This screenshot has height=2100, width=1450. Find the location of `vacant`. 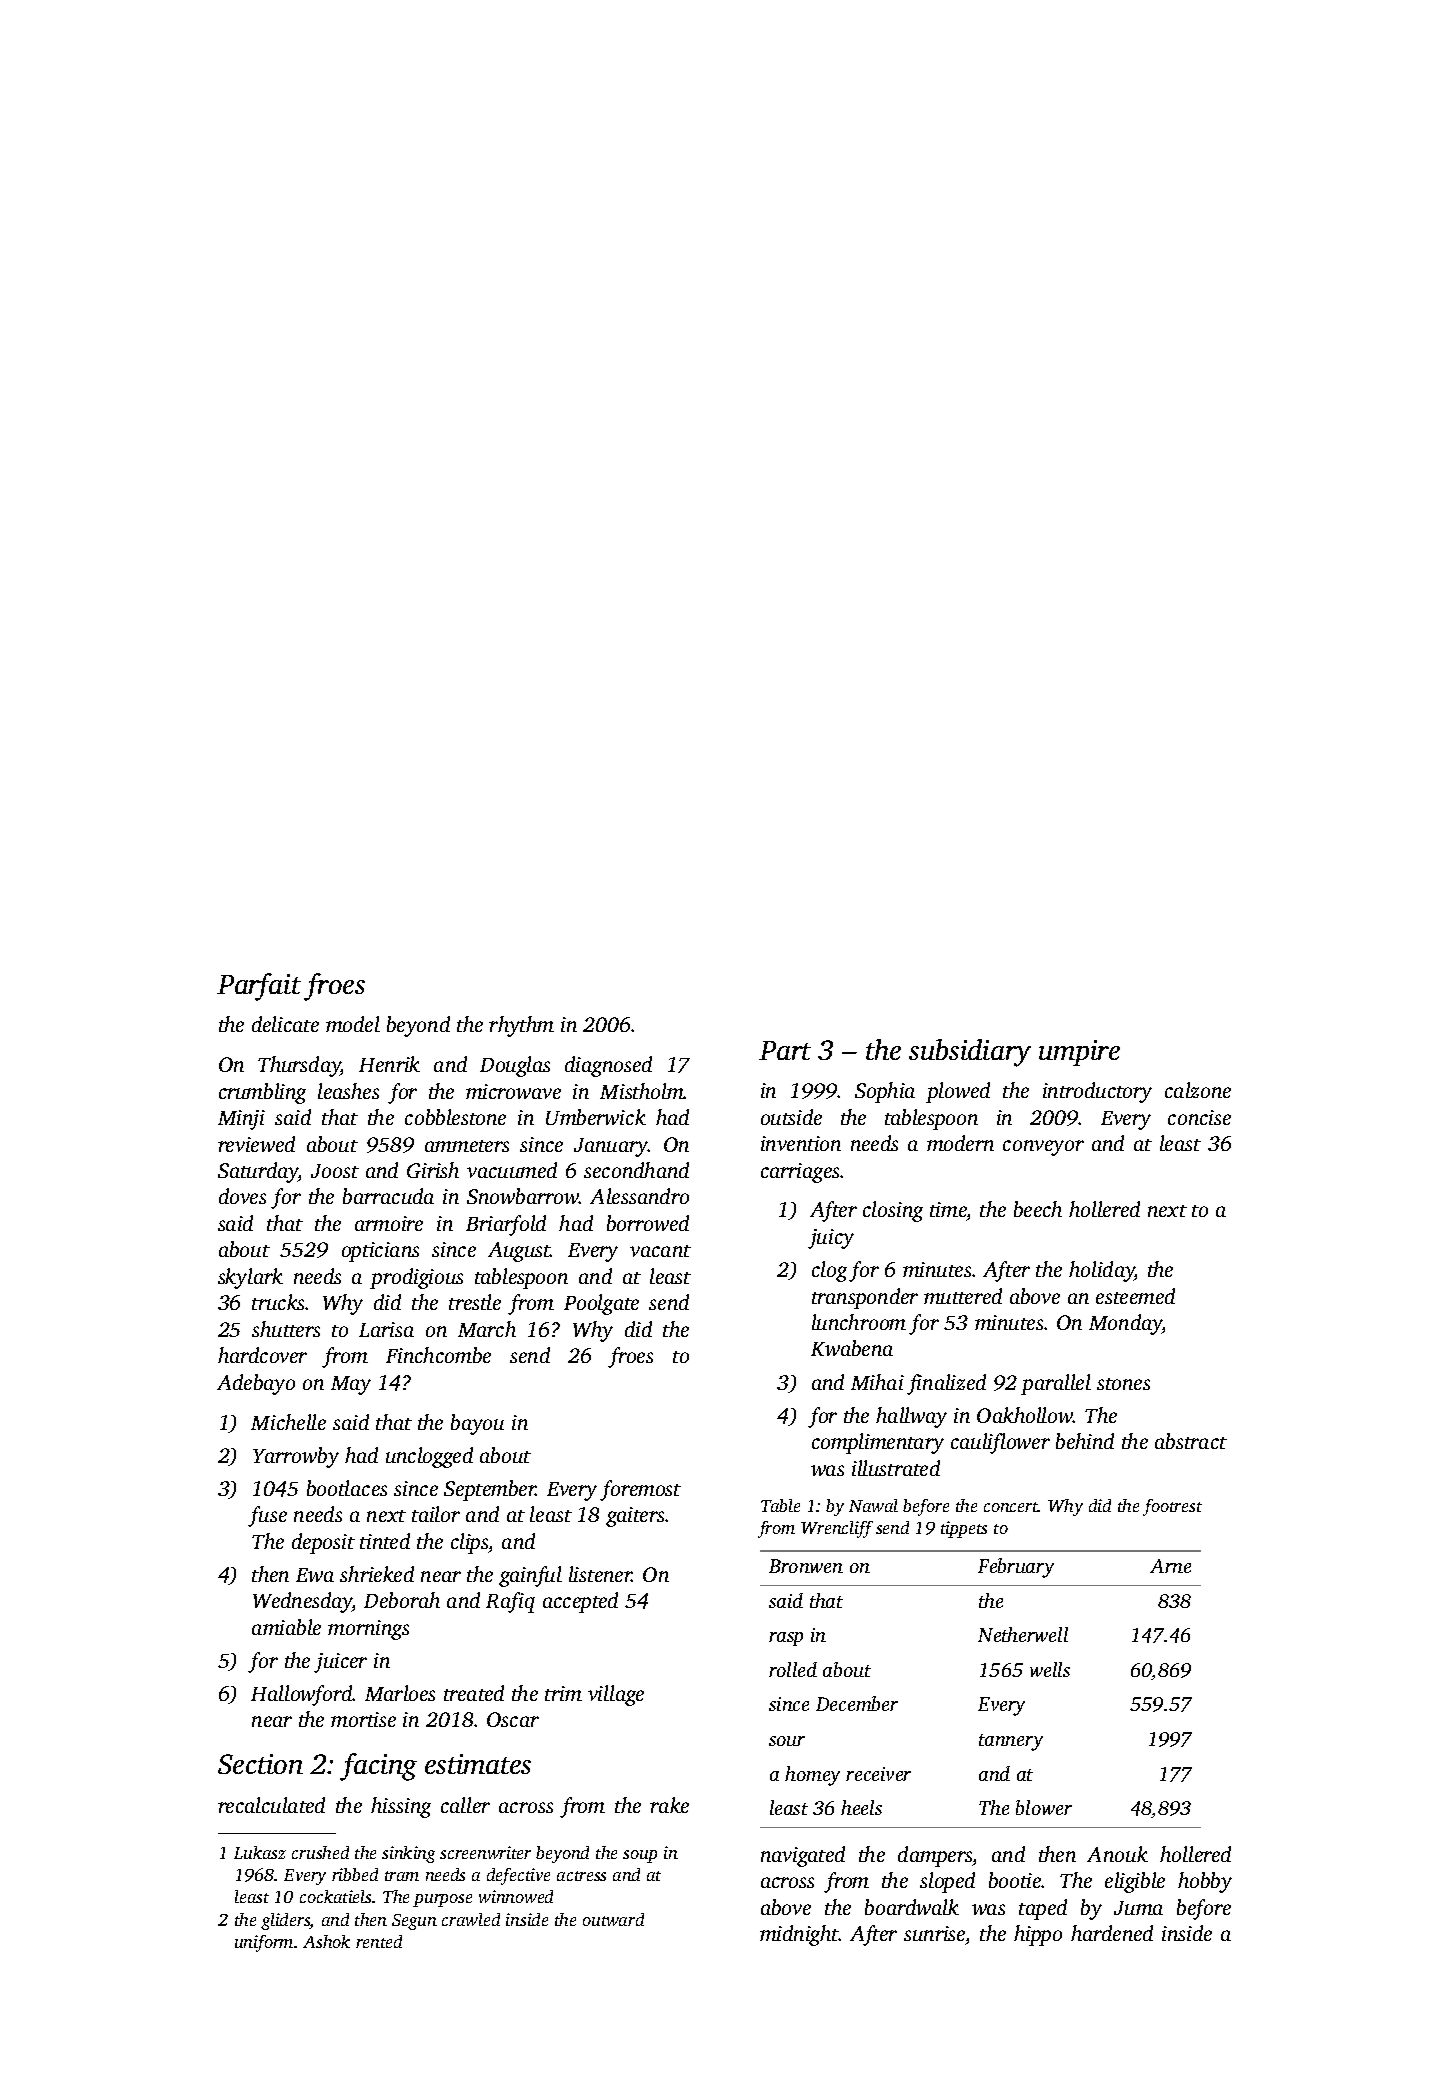

vacant is located at coordinates (660, 1251).
